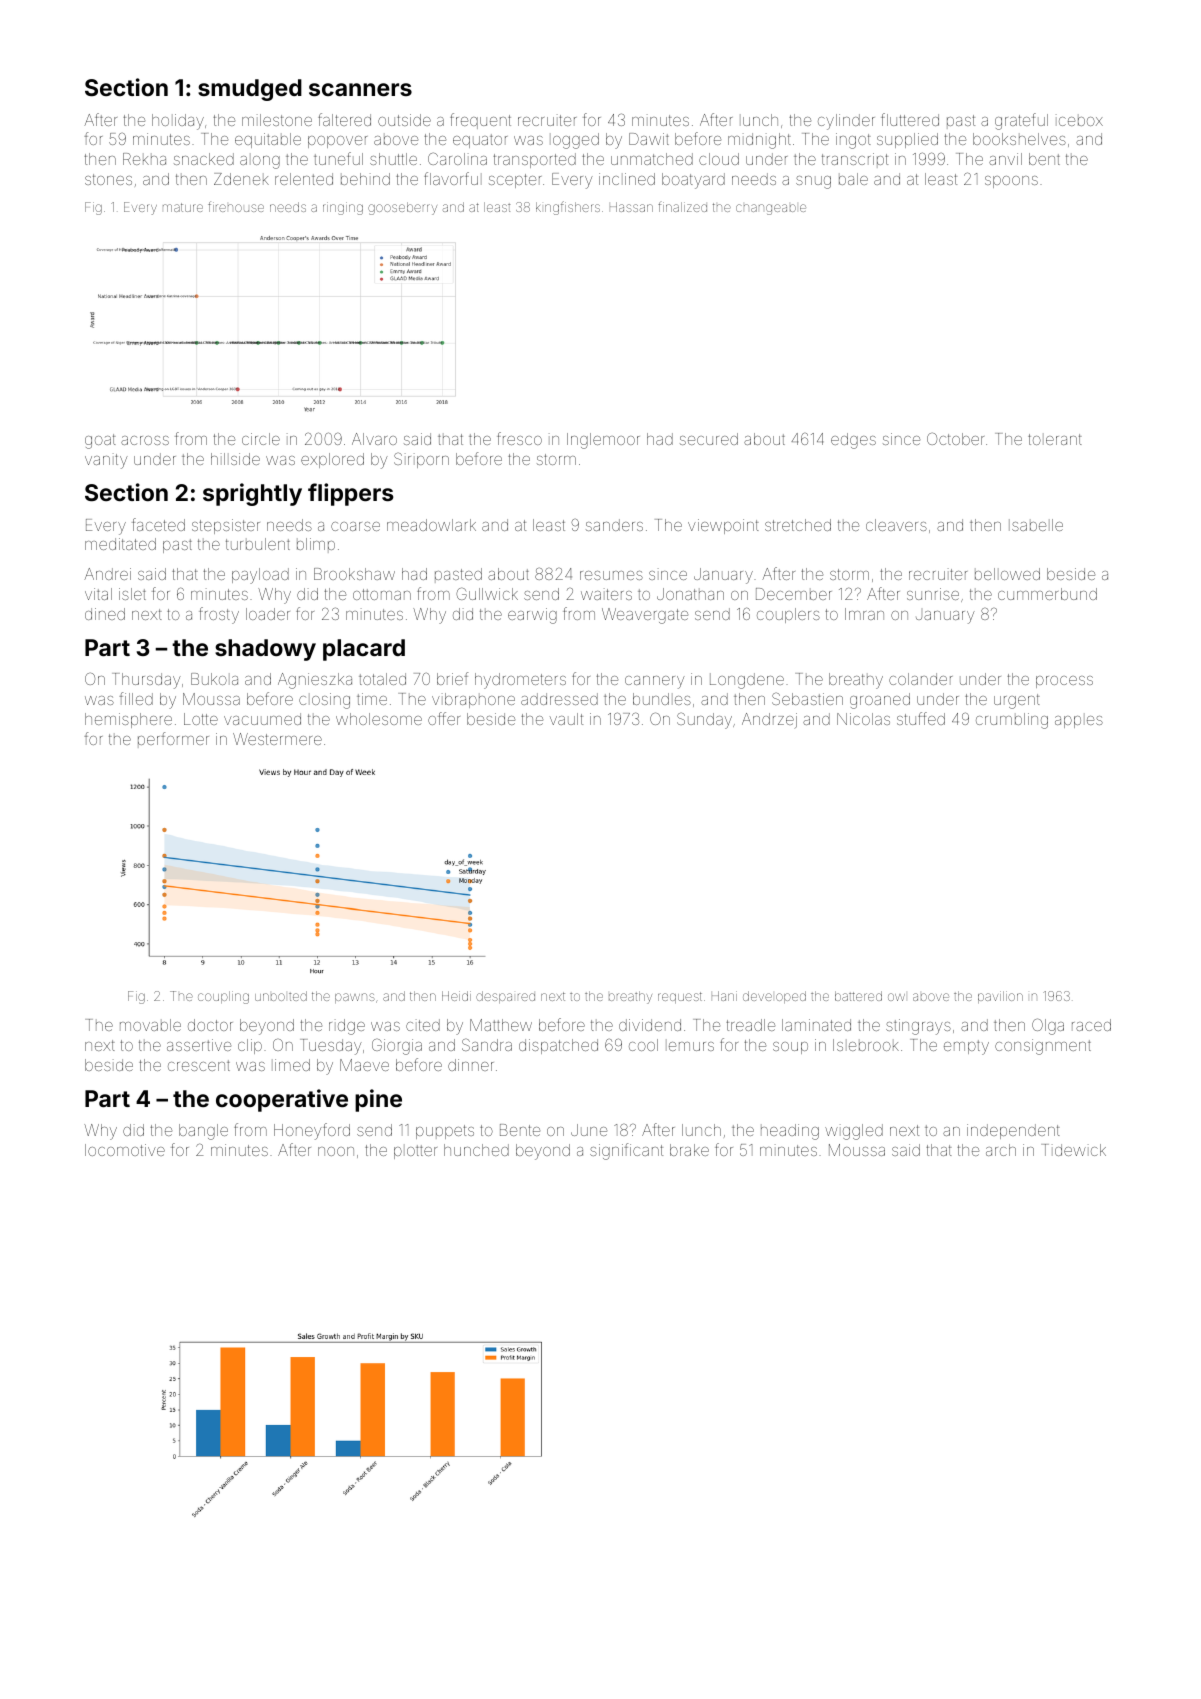  I want to click on fluttered, so click(910, 119).
